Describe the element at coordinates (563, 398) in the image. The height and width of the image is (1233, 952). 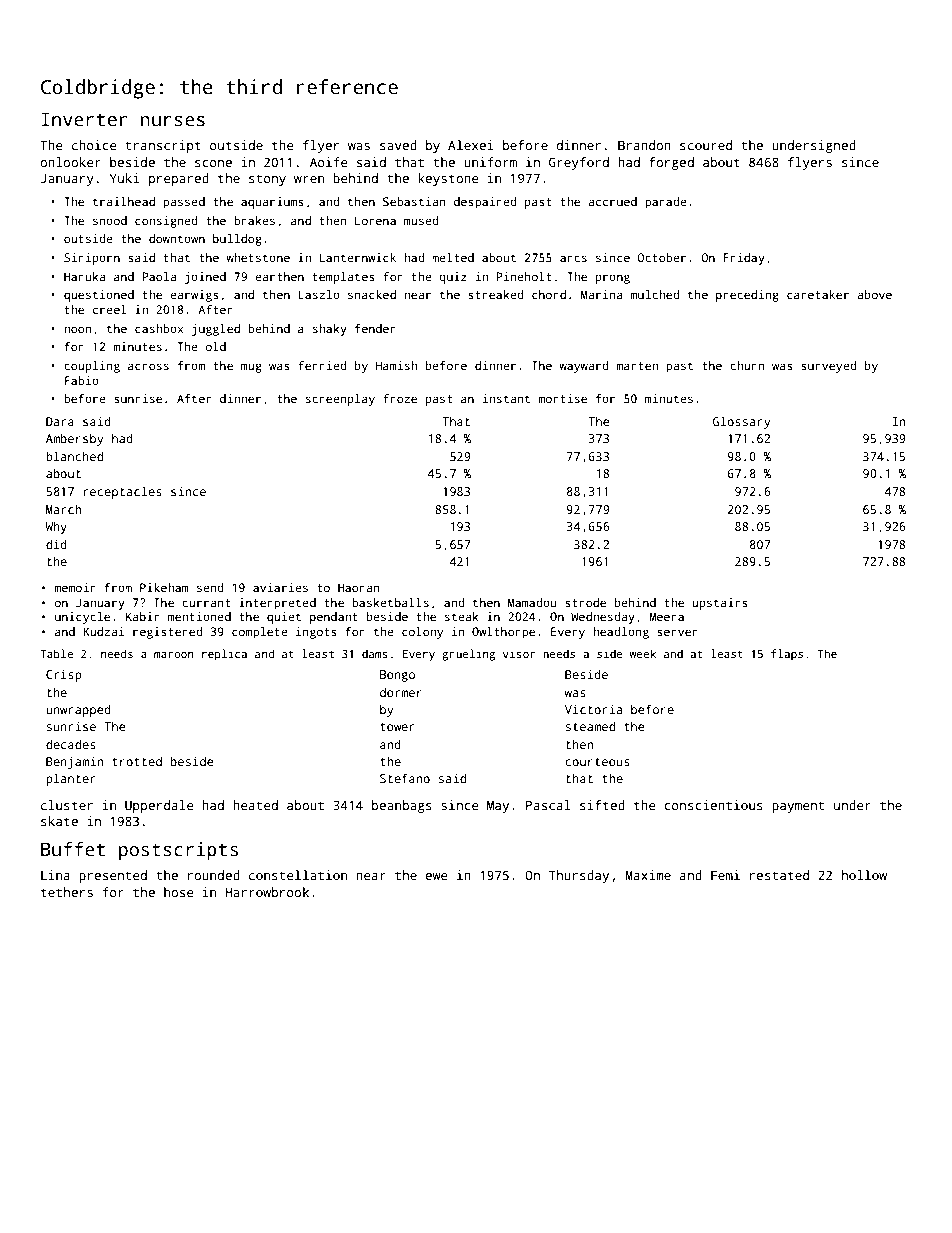
I see `mortise` at that location.
